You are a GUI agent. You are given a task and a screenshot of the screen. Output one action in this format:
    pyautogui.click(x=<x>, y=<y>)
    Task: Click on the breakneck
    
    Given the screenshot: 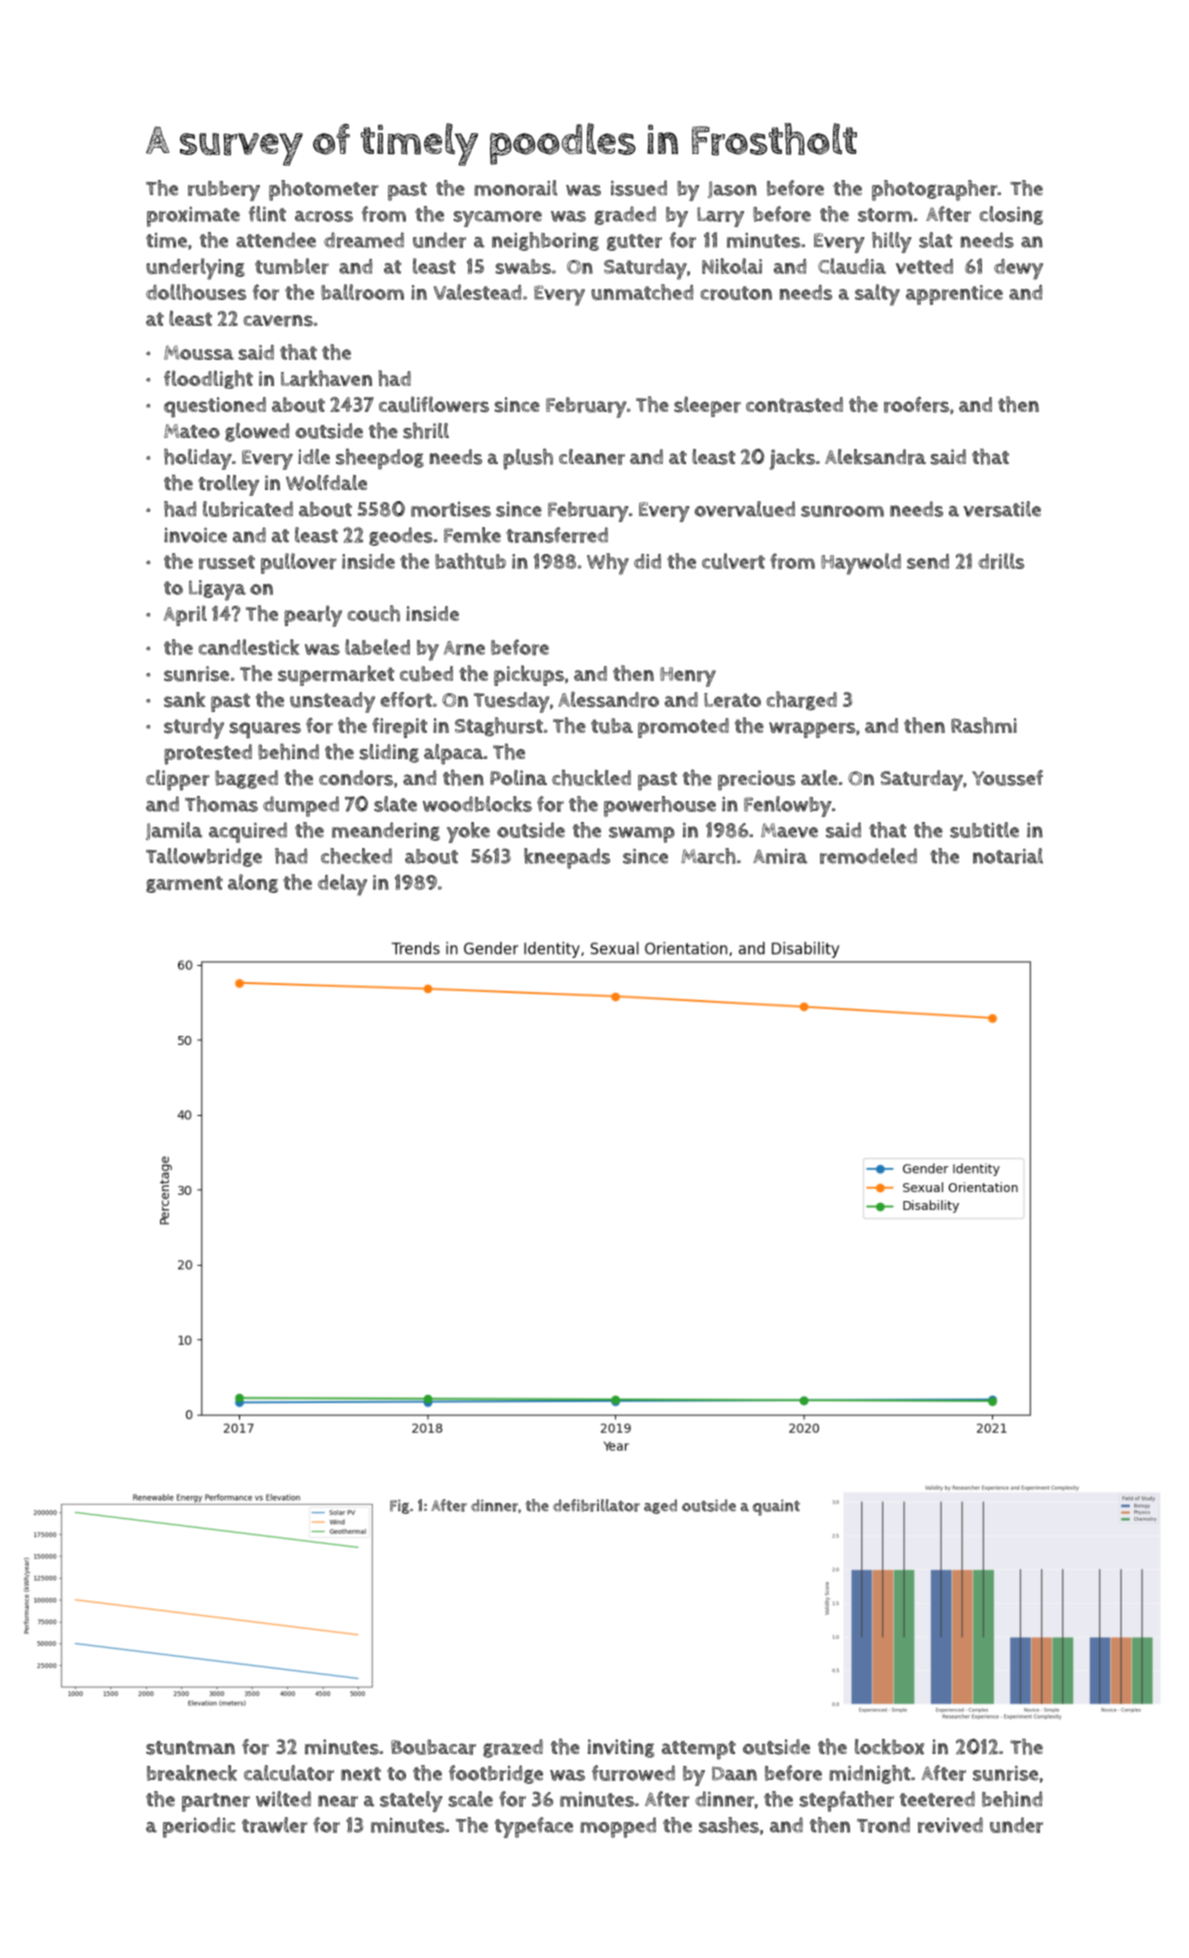 What is the action you would take?
    pyautogui.click(x=192, y=1773)
